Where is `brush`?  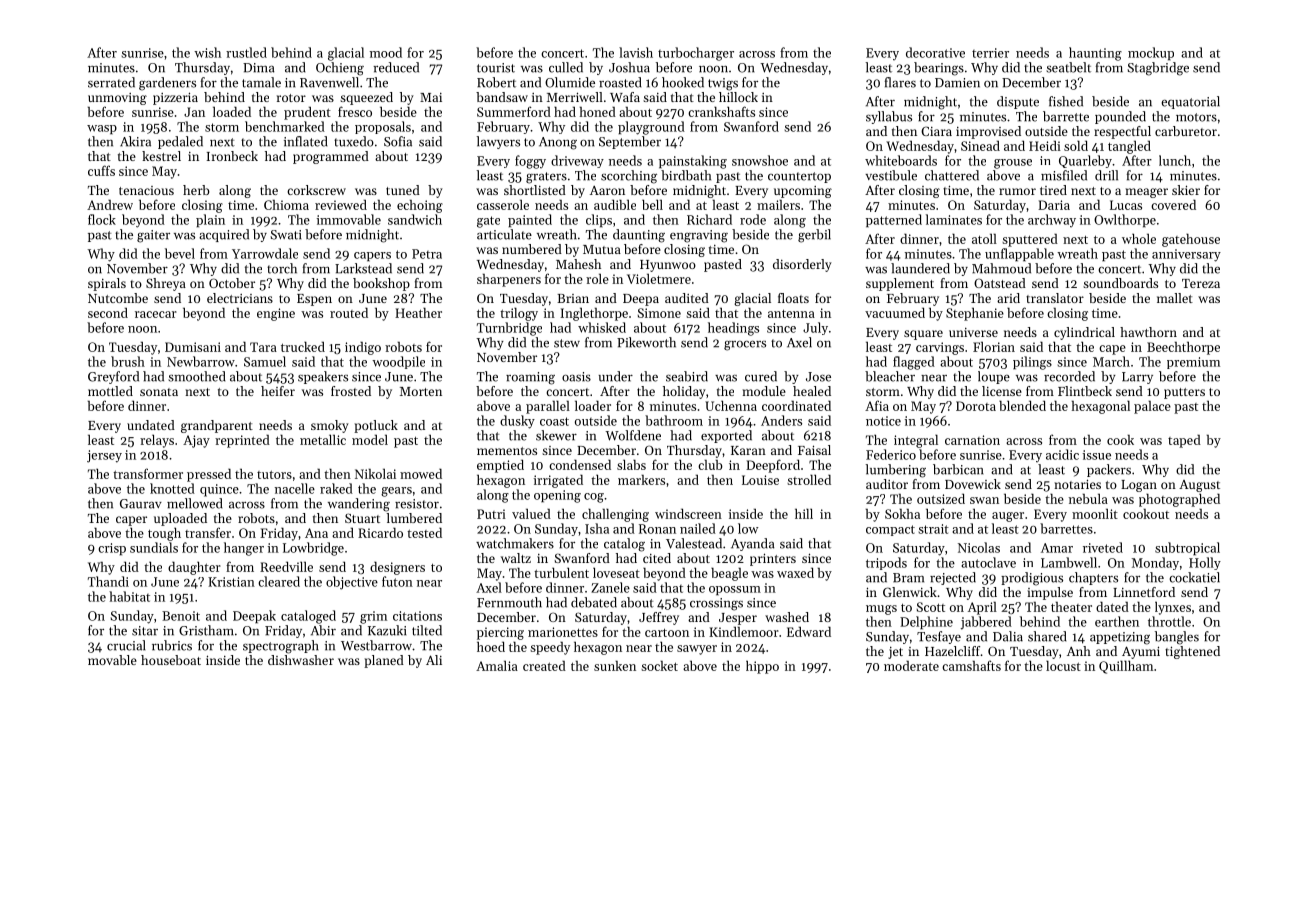 brush is located at coordinates (128, 361).
